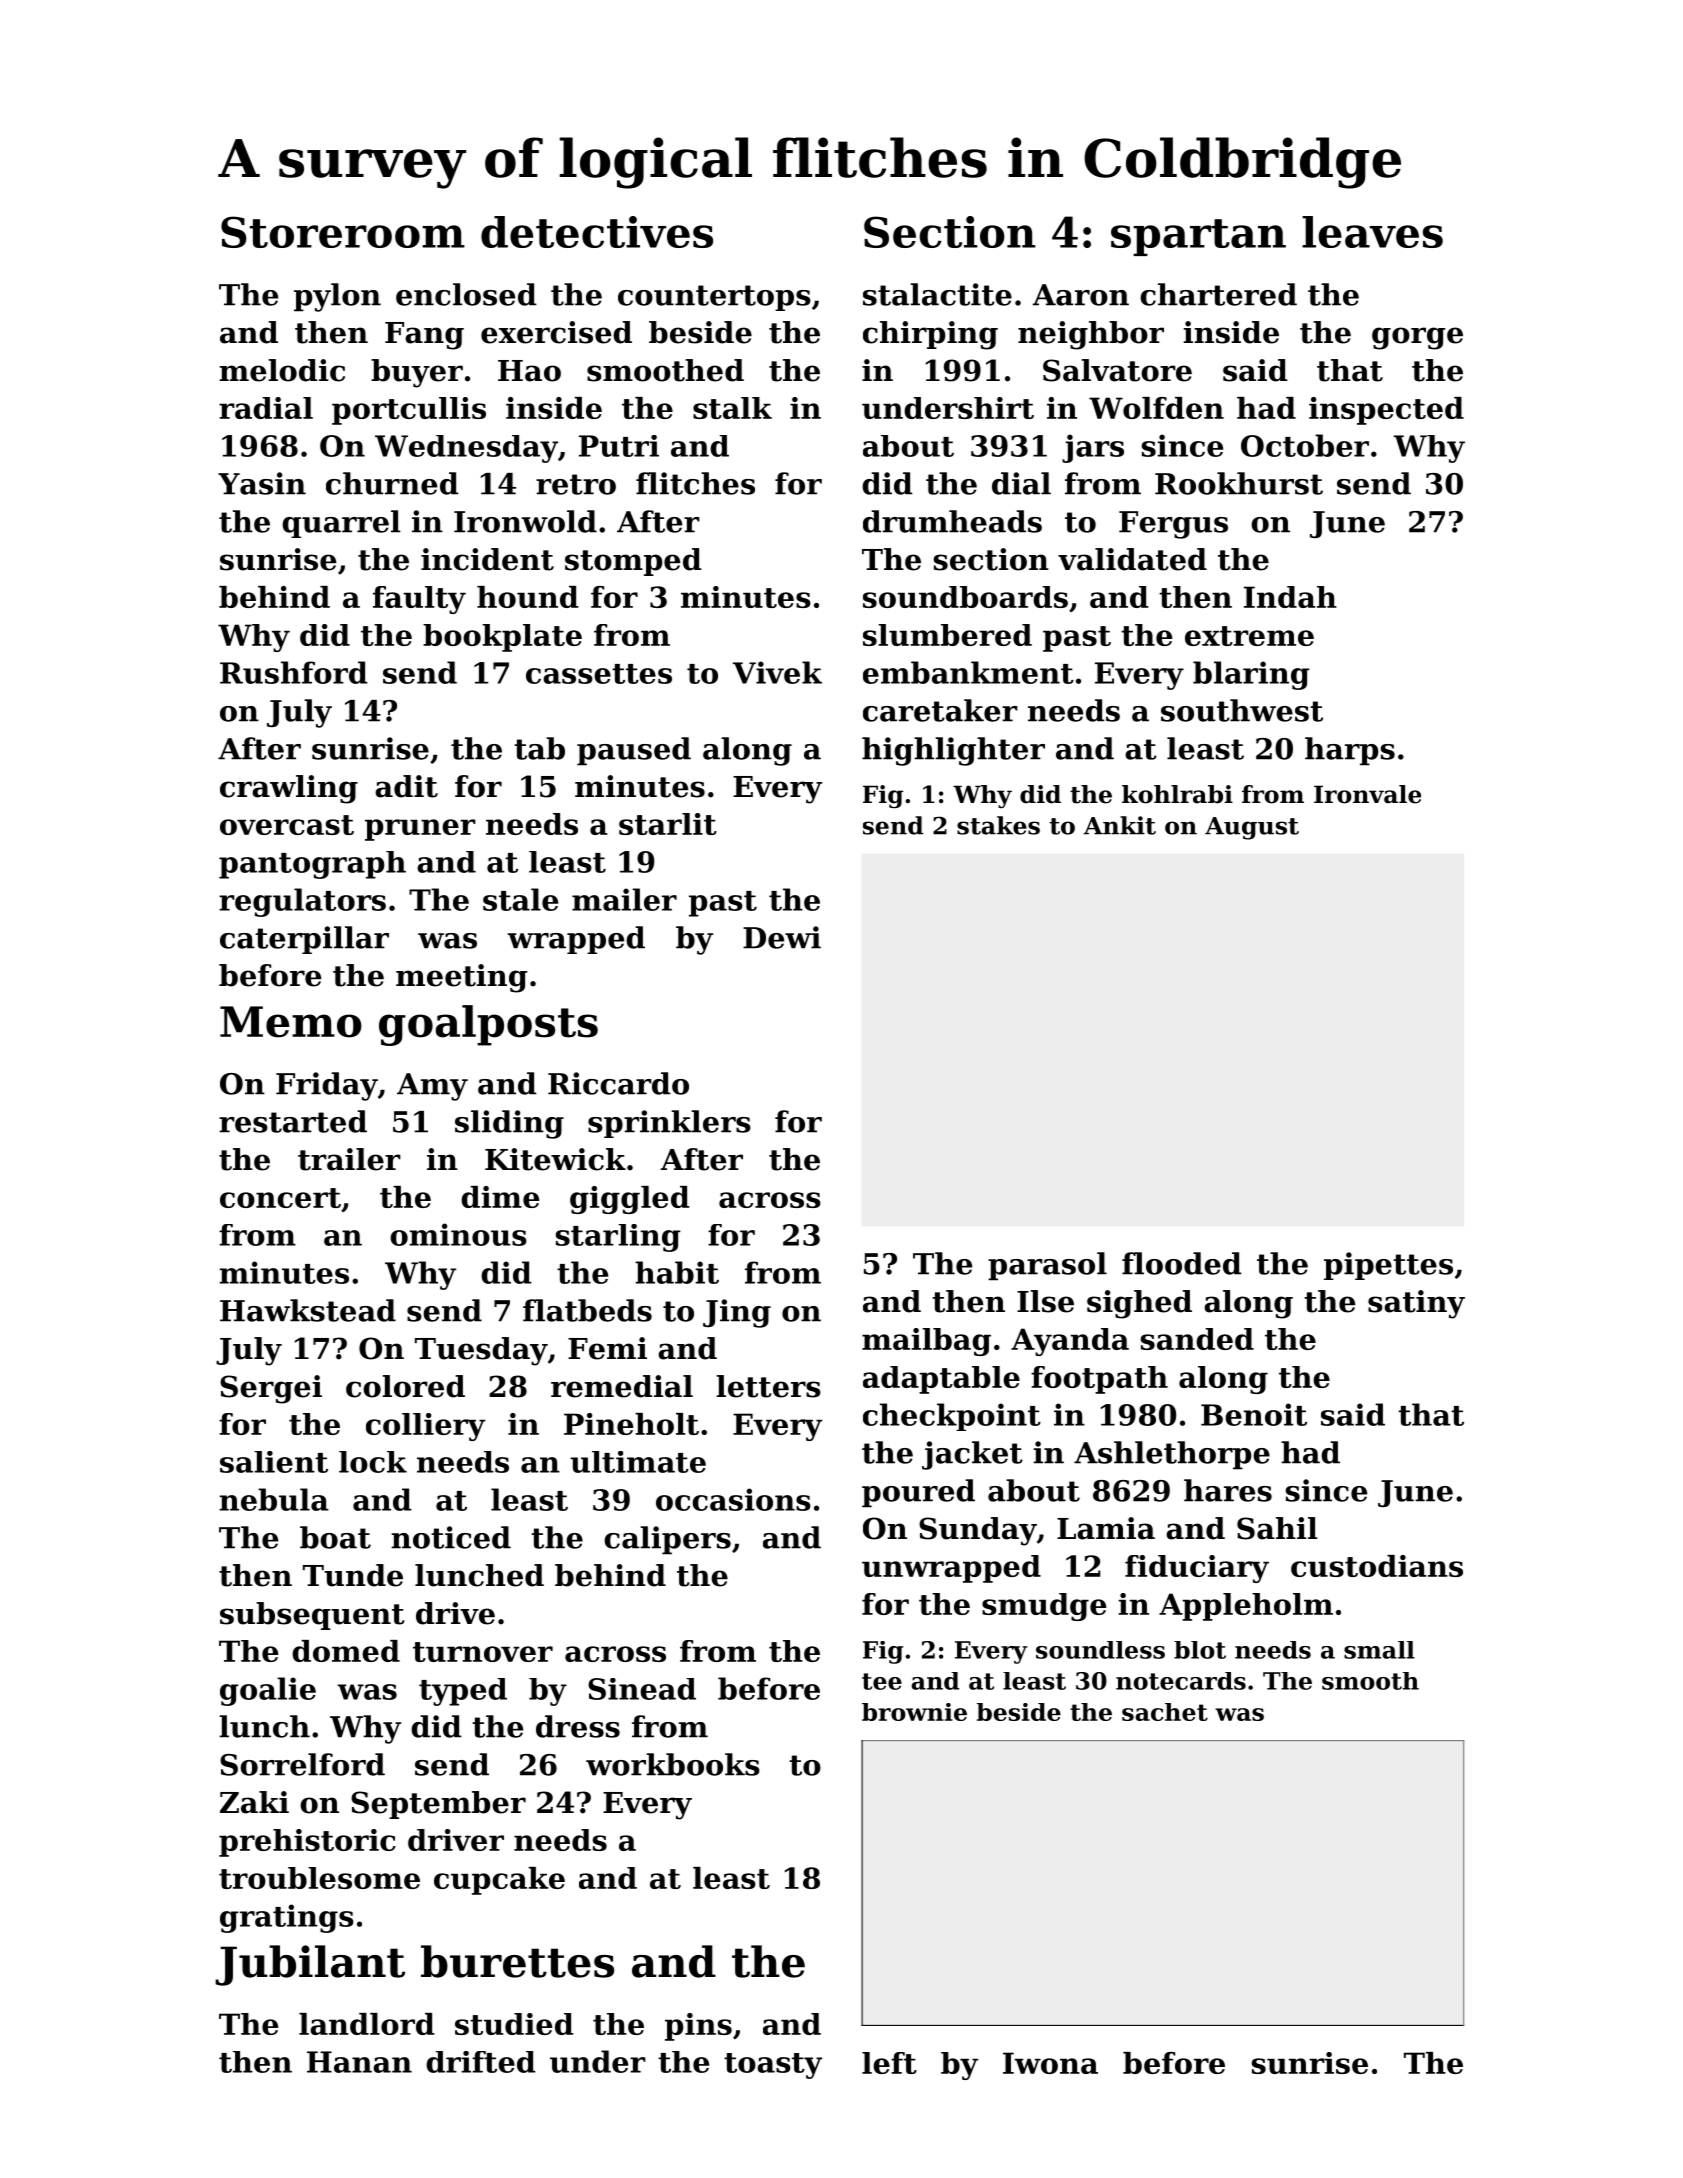 This image has width=1683, height=2178. Describe the element at coordinates (1386, 411) in the image. I see `inspected` at that location.
